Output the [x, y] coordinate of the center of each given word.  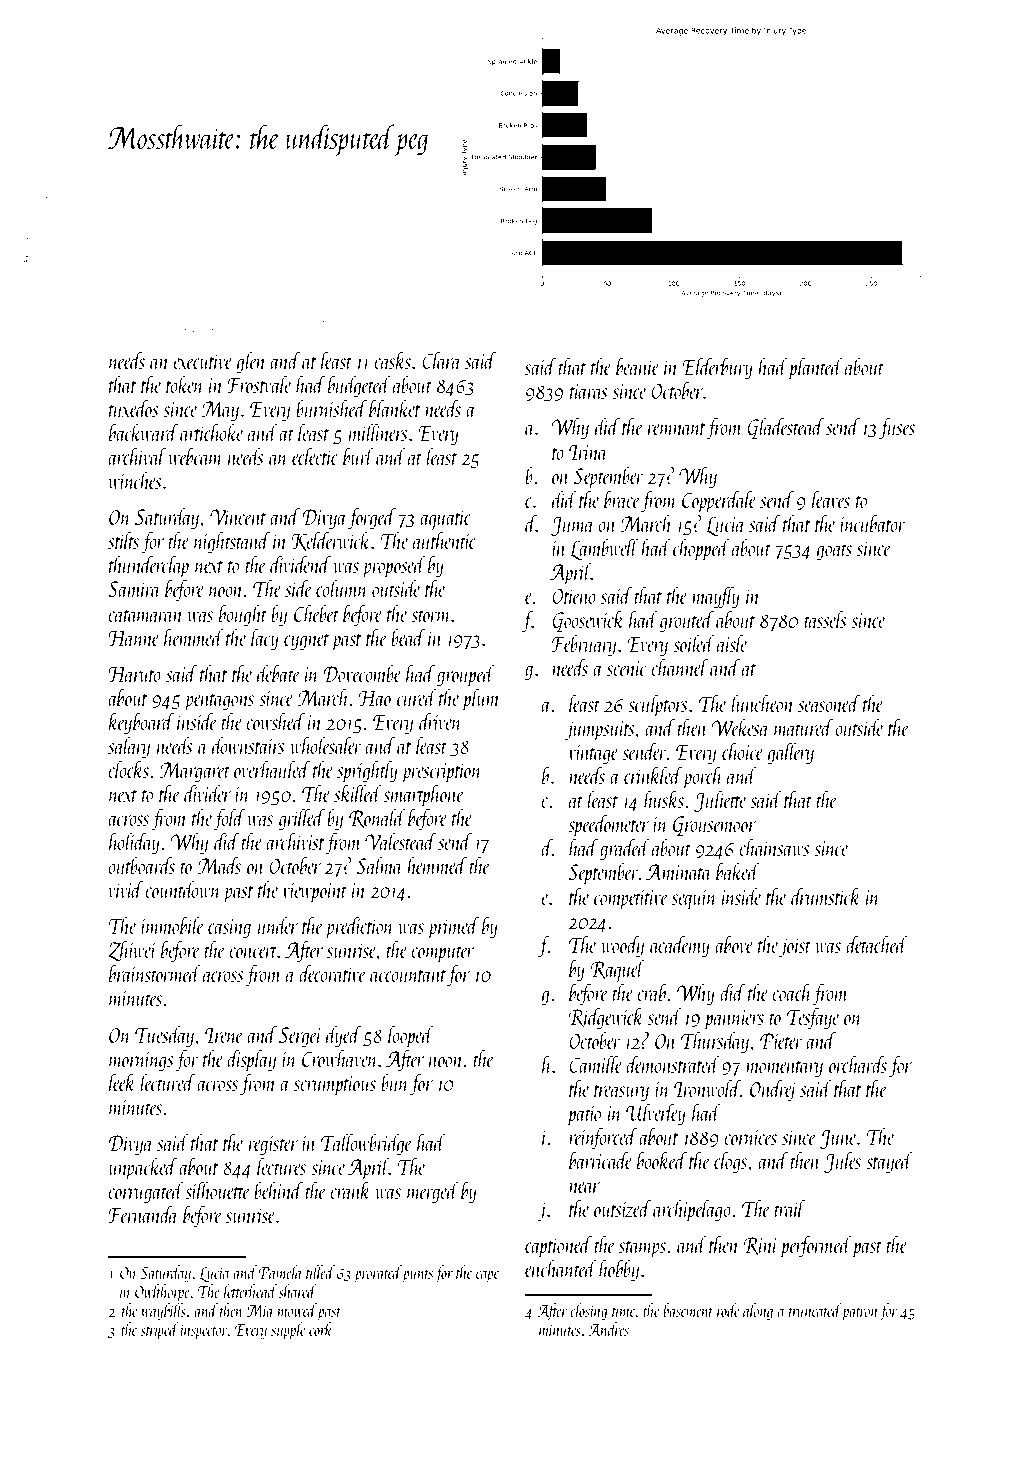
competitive [631, 900]
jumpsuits [600, 731]
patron [860, 1314]
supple [288, 1331]
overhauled [272, 769]
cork [320, 1329]
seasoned [829, 703]
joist [795, 948]
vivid [126, 889]
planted [815, 368]
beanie [637, 366]
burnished [331, 408]
